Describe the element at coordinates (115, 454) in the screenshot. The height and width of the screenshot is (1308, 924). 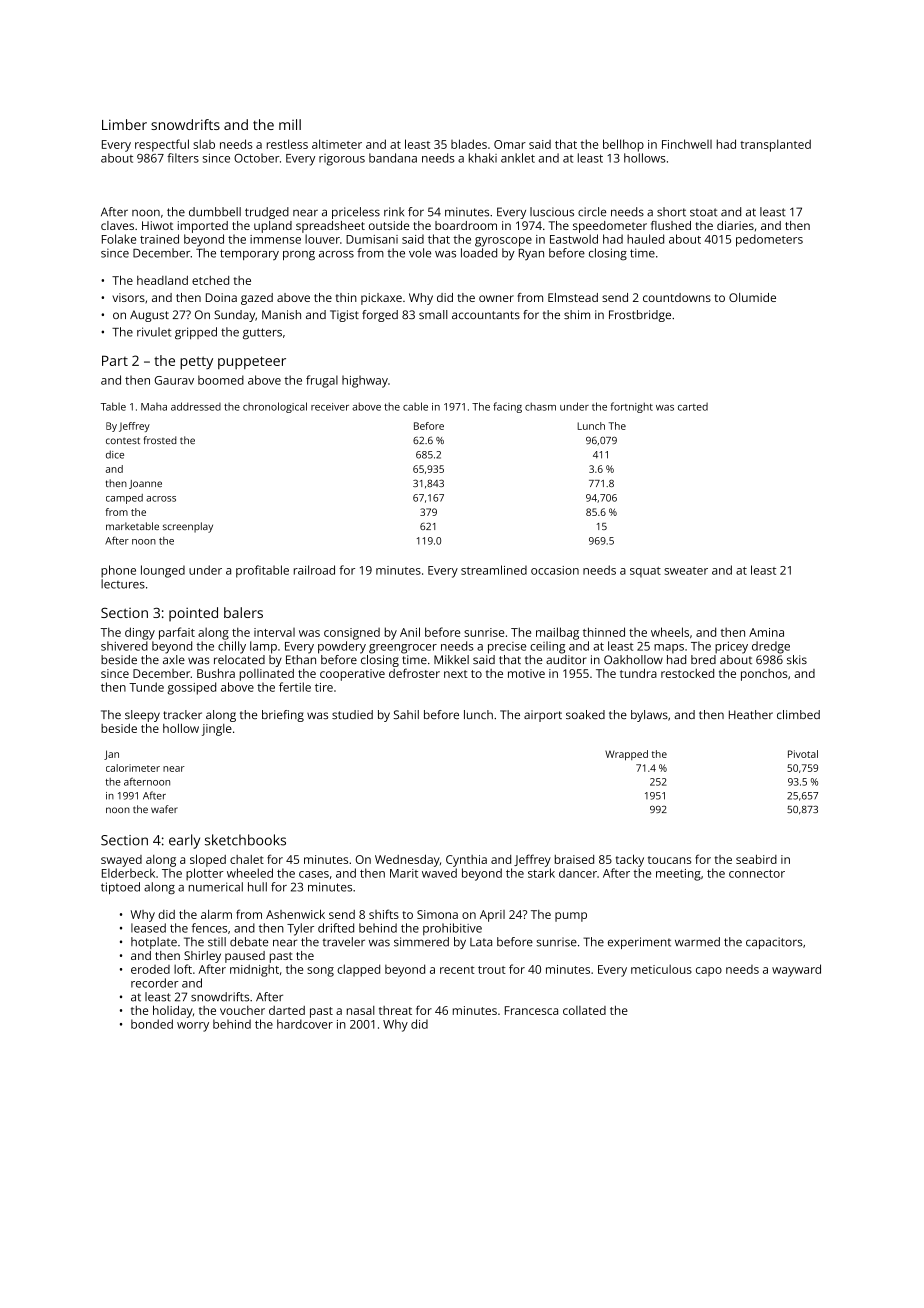
I see `dice` at that location.
